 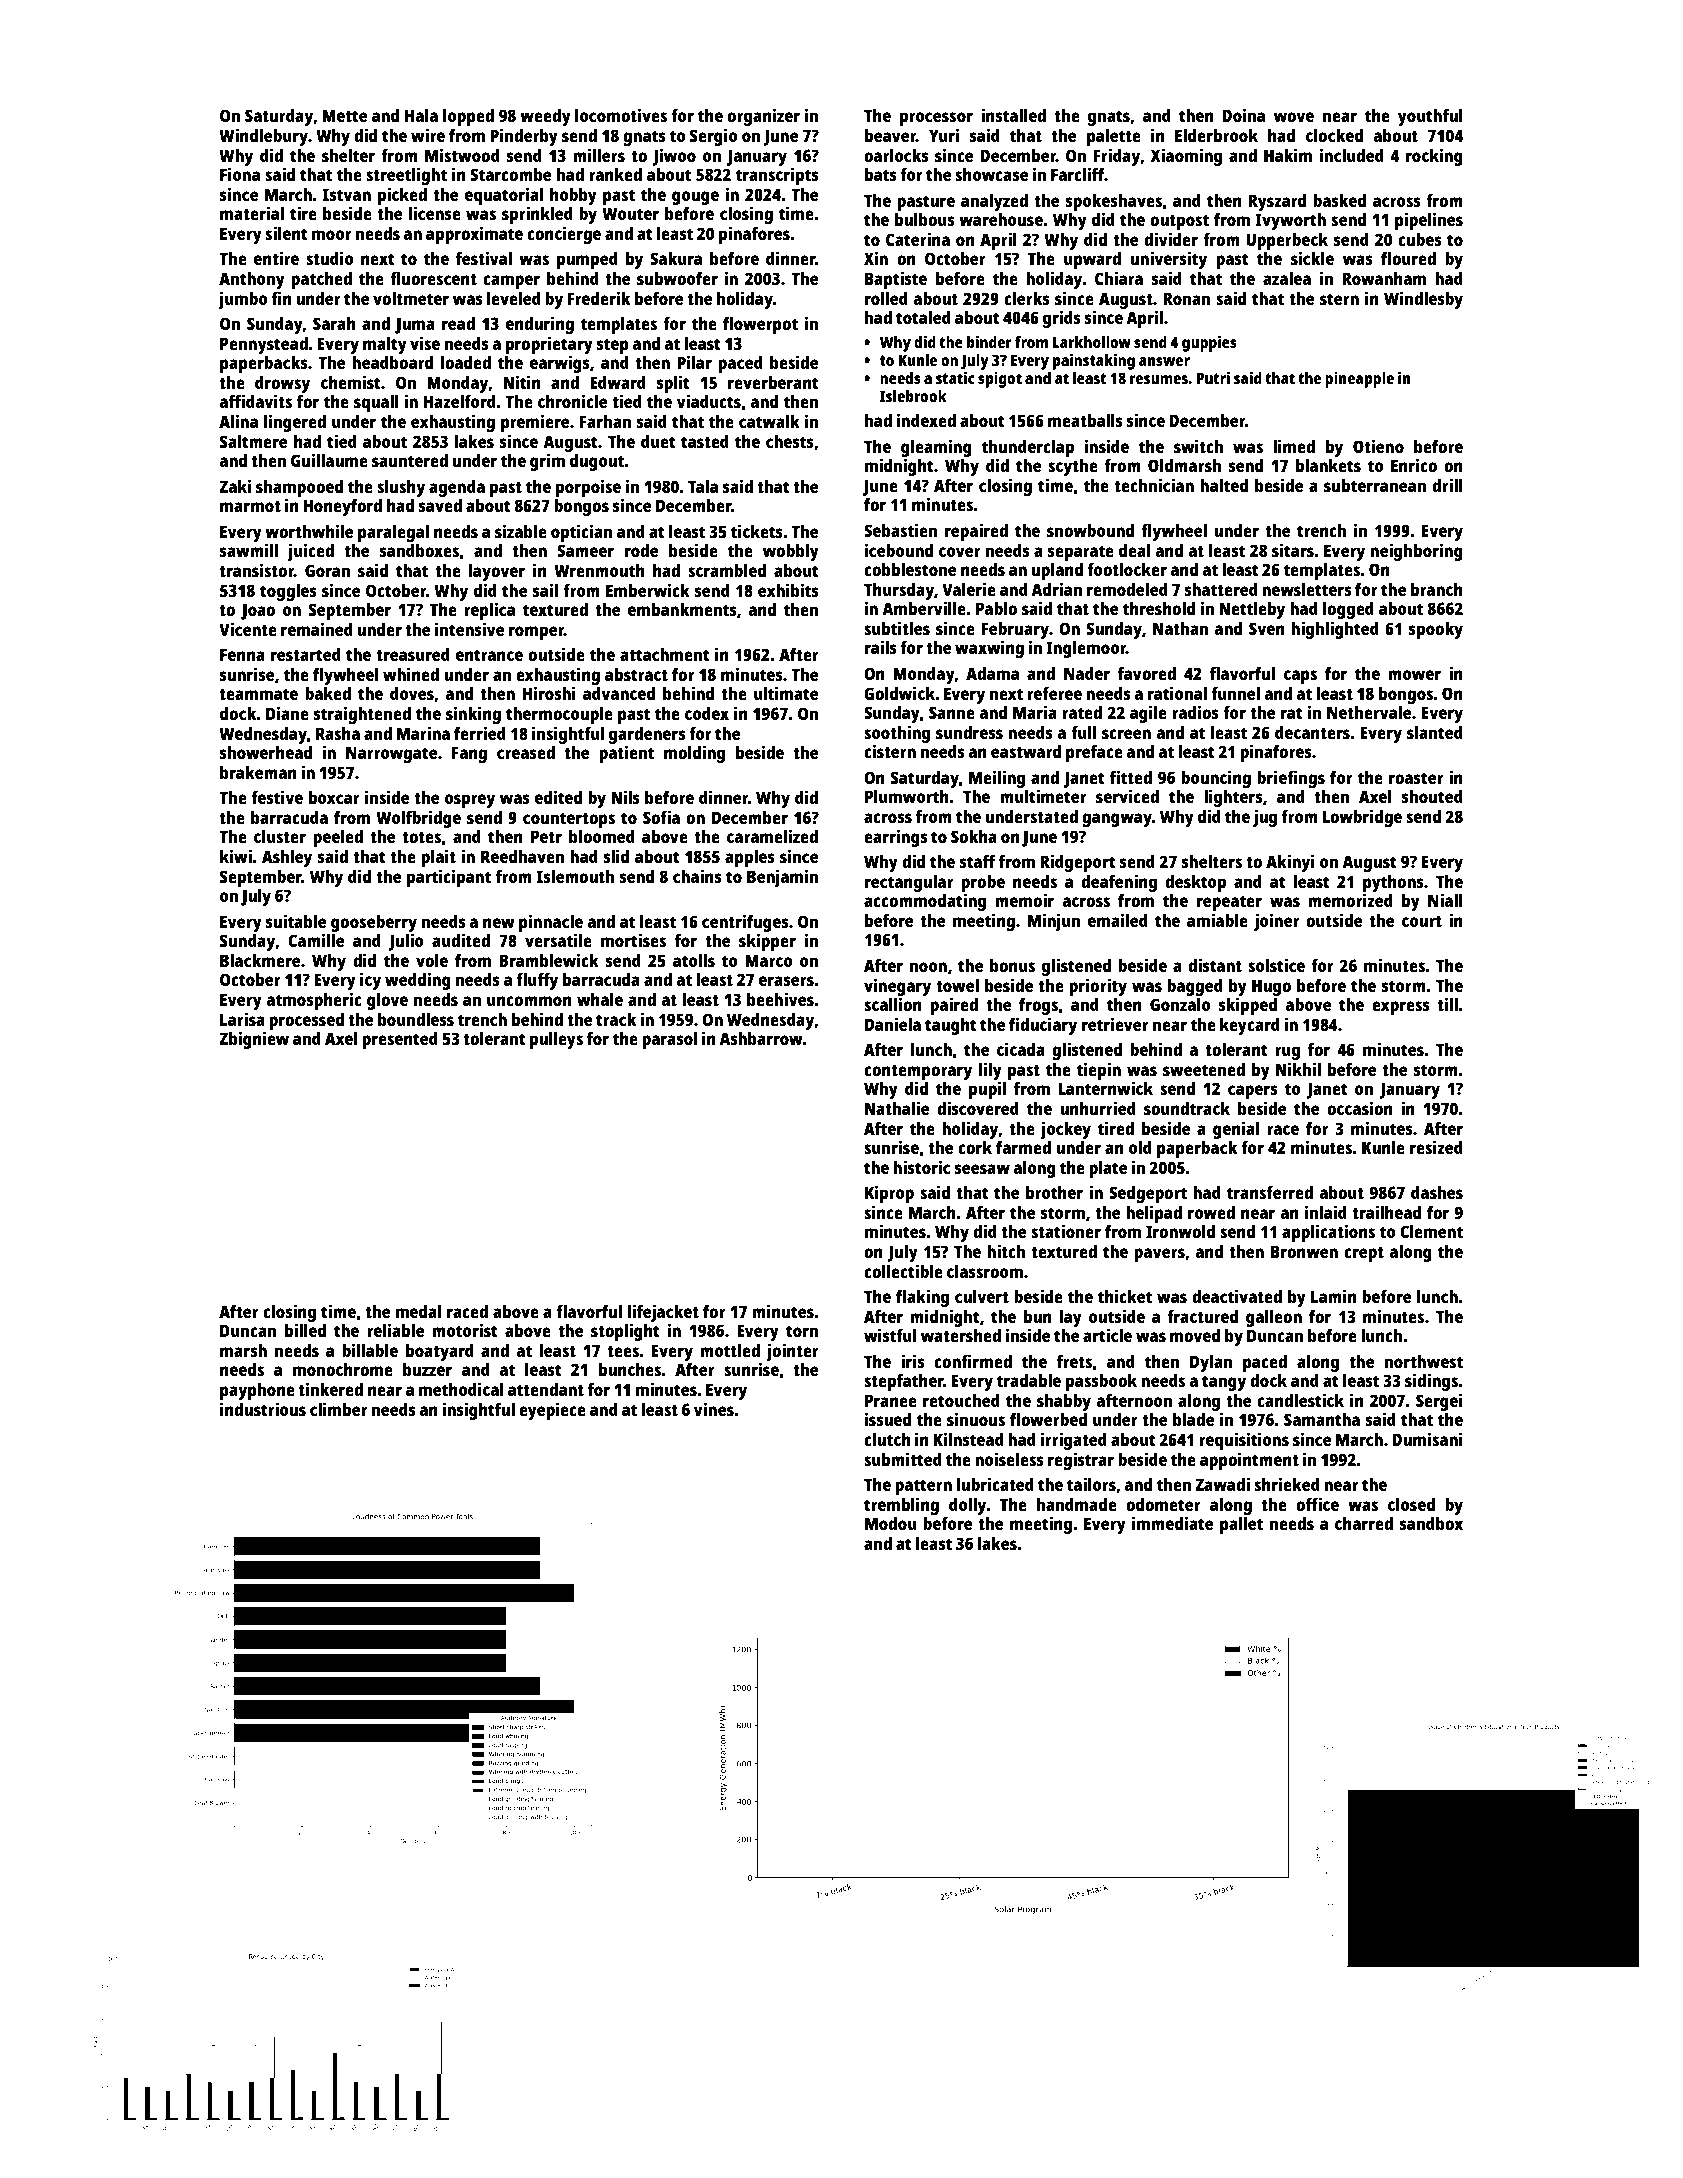 I want to click on sail, so click(x=545, y=590).
